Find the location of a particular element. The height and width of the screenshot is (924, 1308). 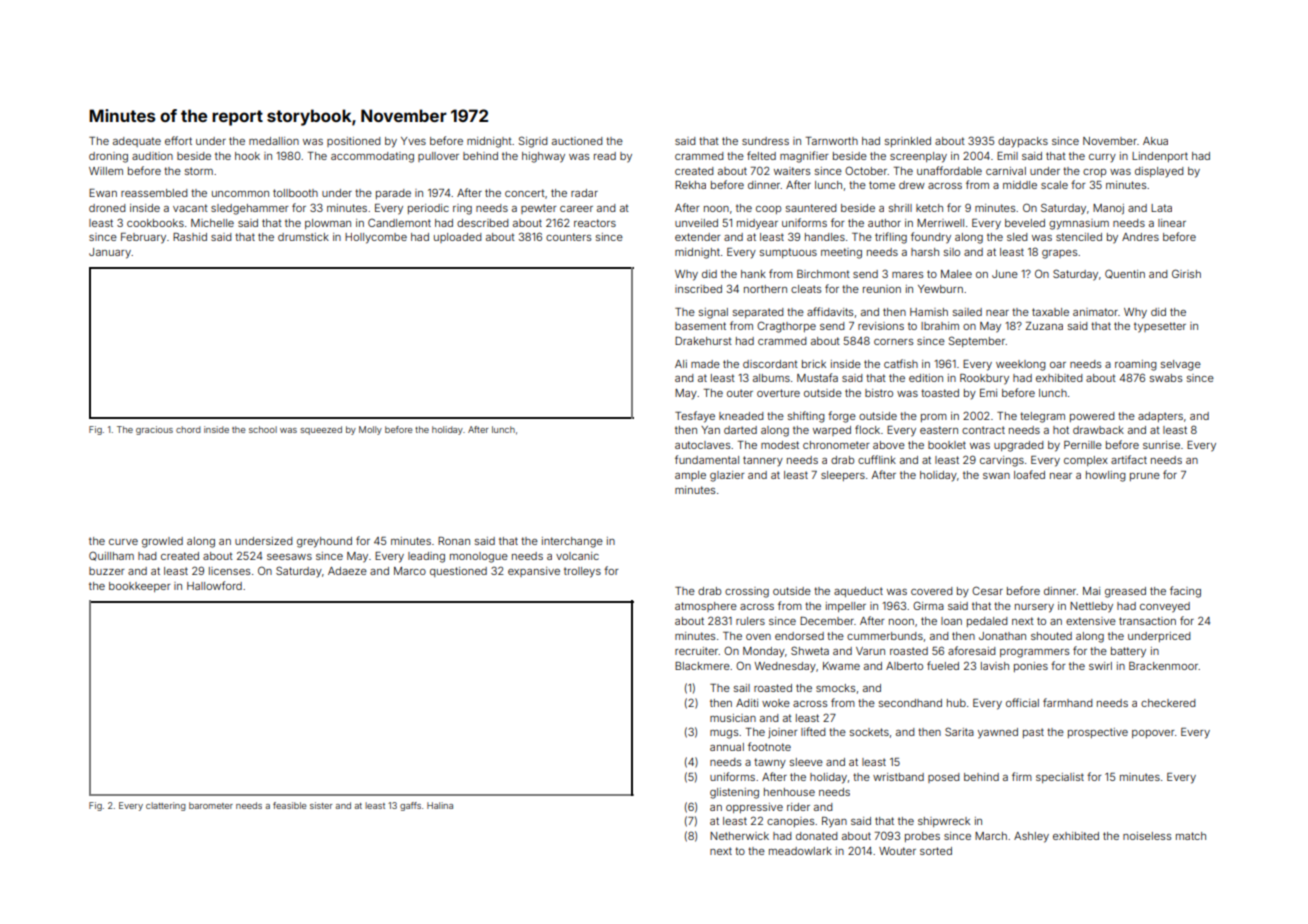

Blackmere is located at coordinates (702, 666).
